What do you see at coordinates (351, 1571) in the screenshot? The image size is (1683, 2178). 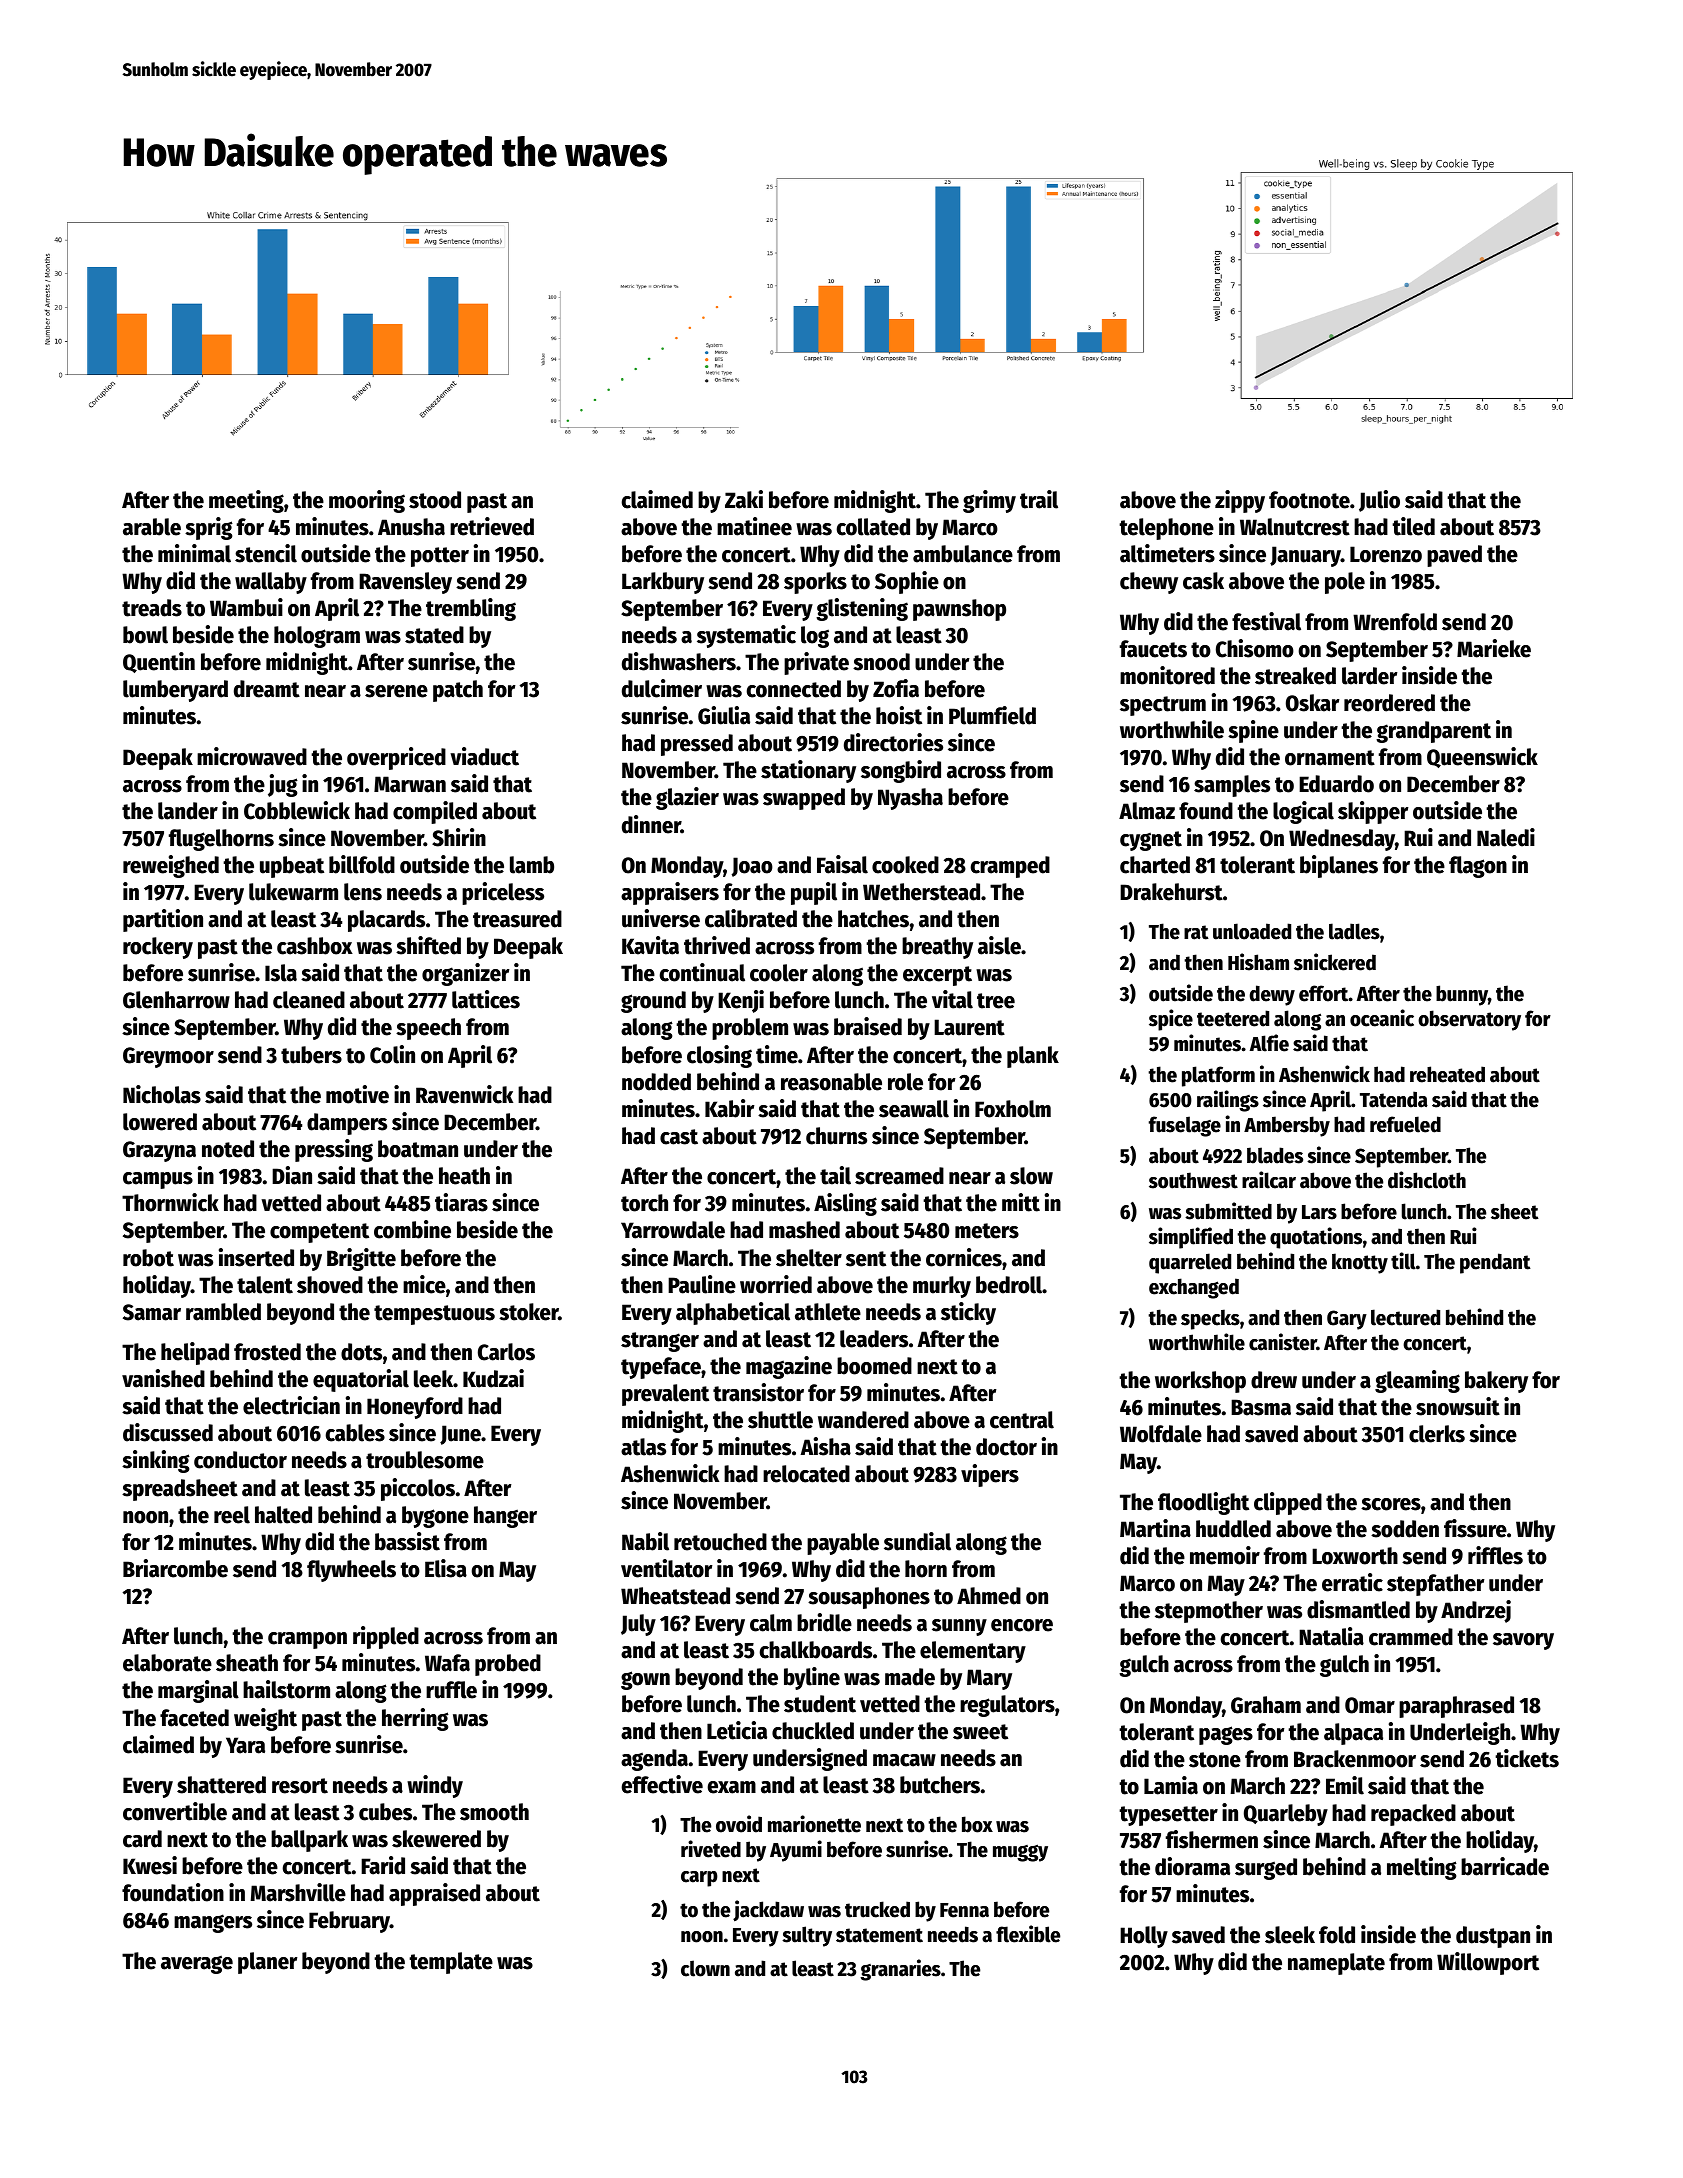 I see `flywheels` at bounding box center [351, 1571].
